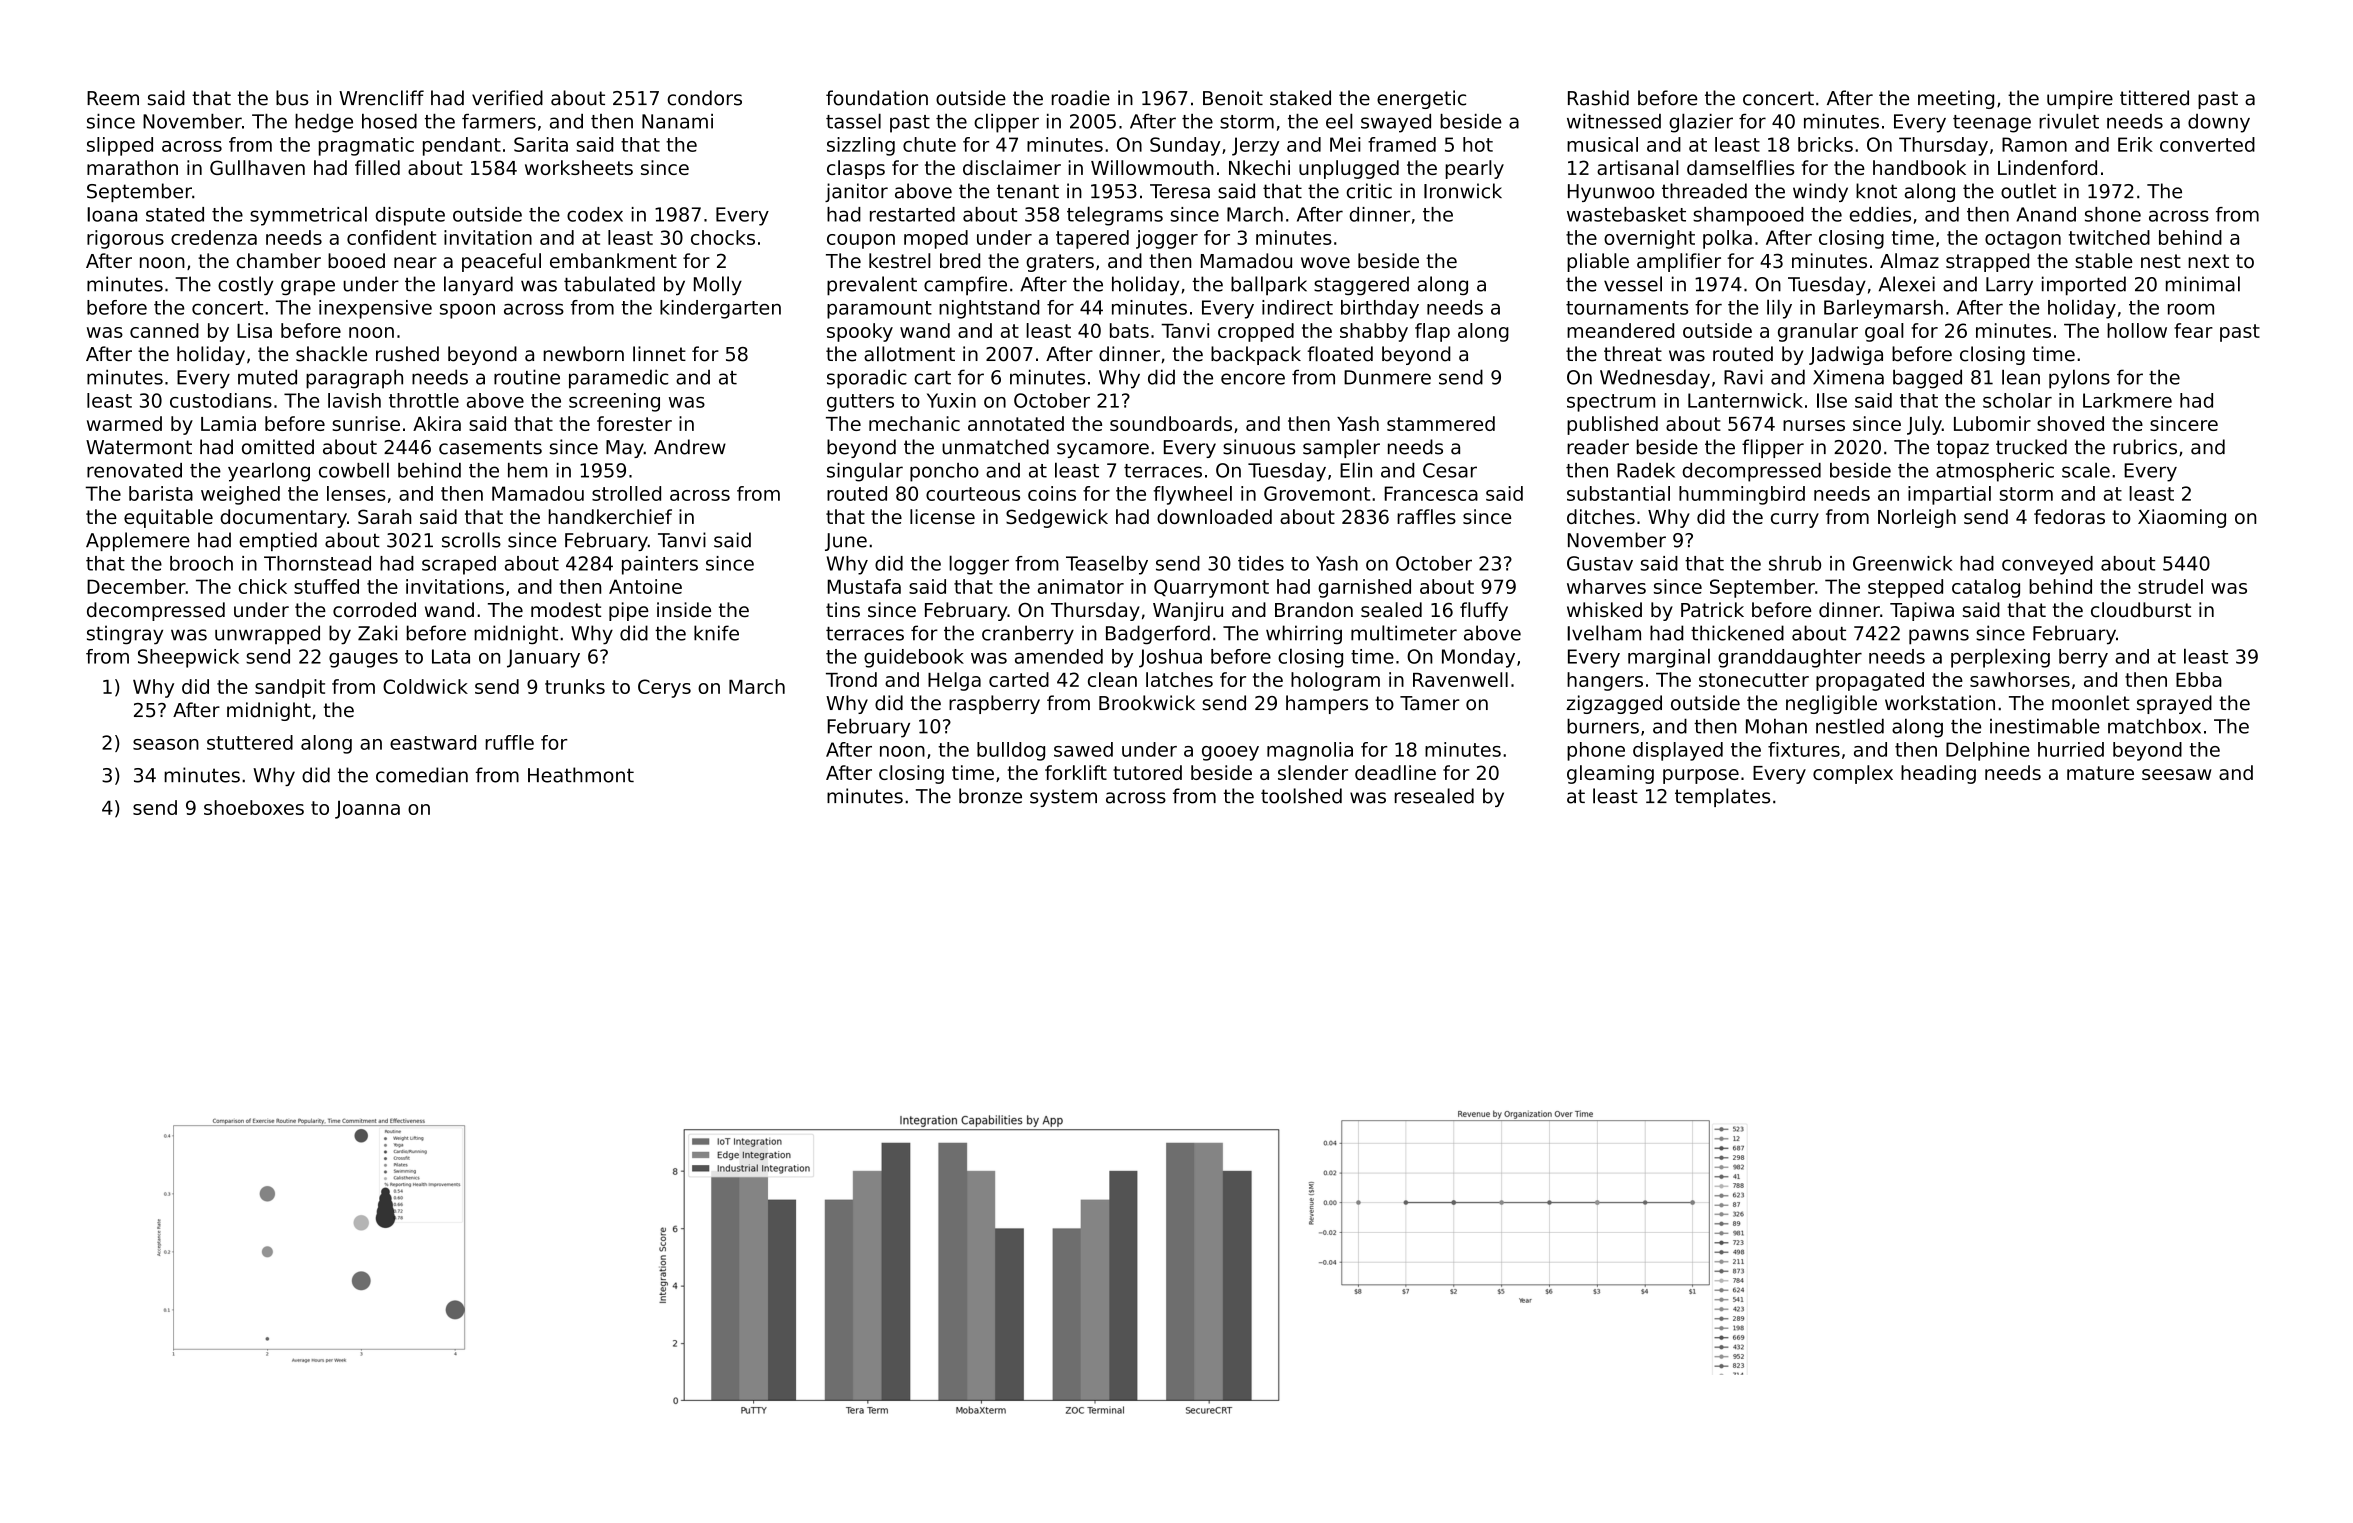 The image size is (2353, 1523). Describe the element at coordinates (1012, 167) in the page. I see `disclaimer` at that location.
